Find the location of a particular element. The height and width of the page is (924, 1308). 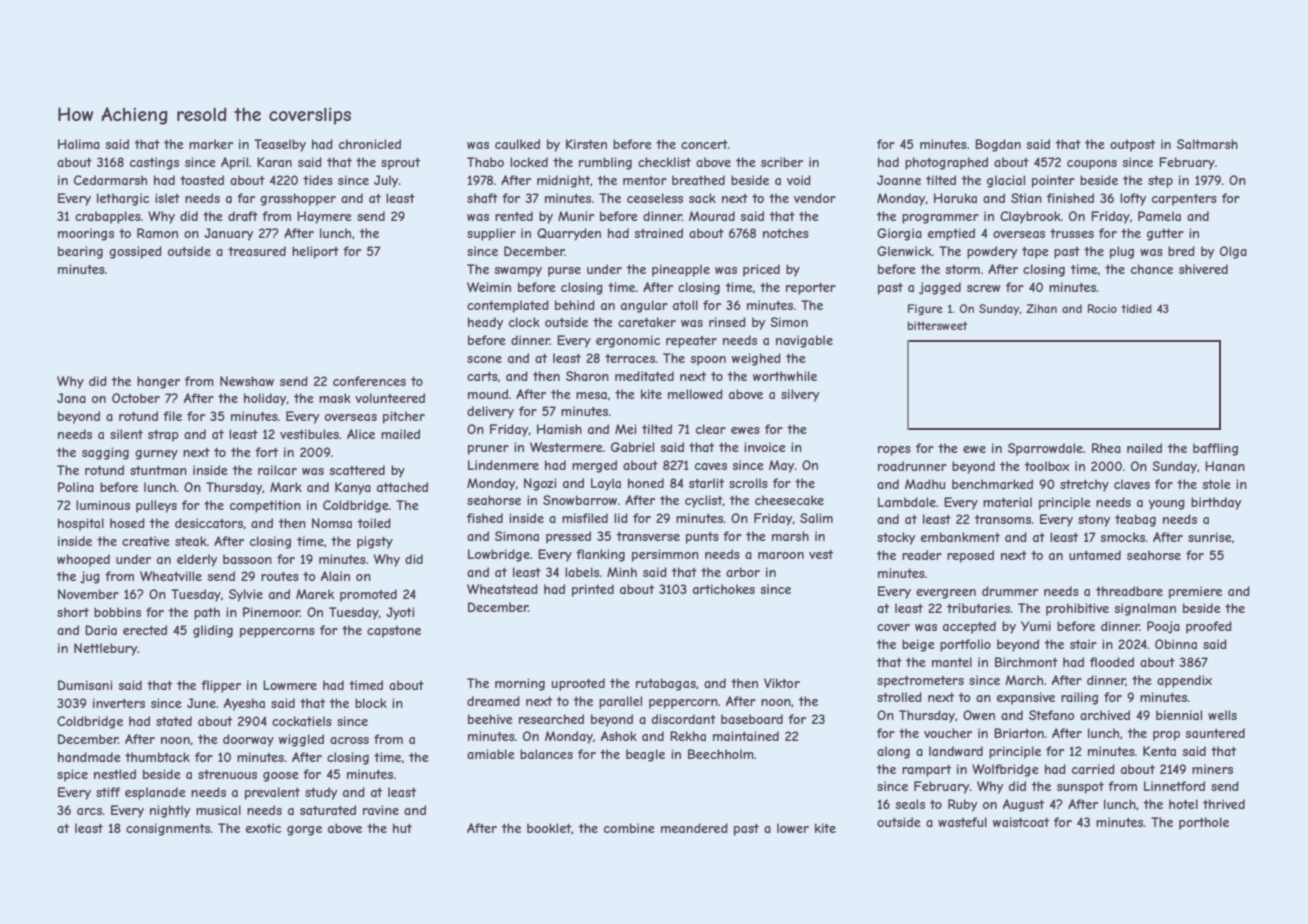

Pamela is located at coordinates (1159, 216).
